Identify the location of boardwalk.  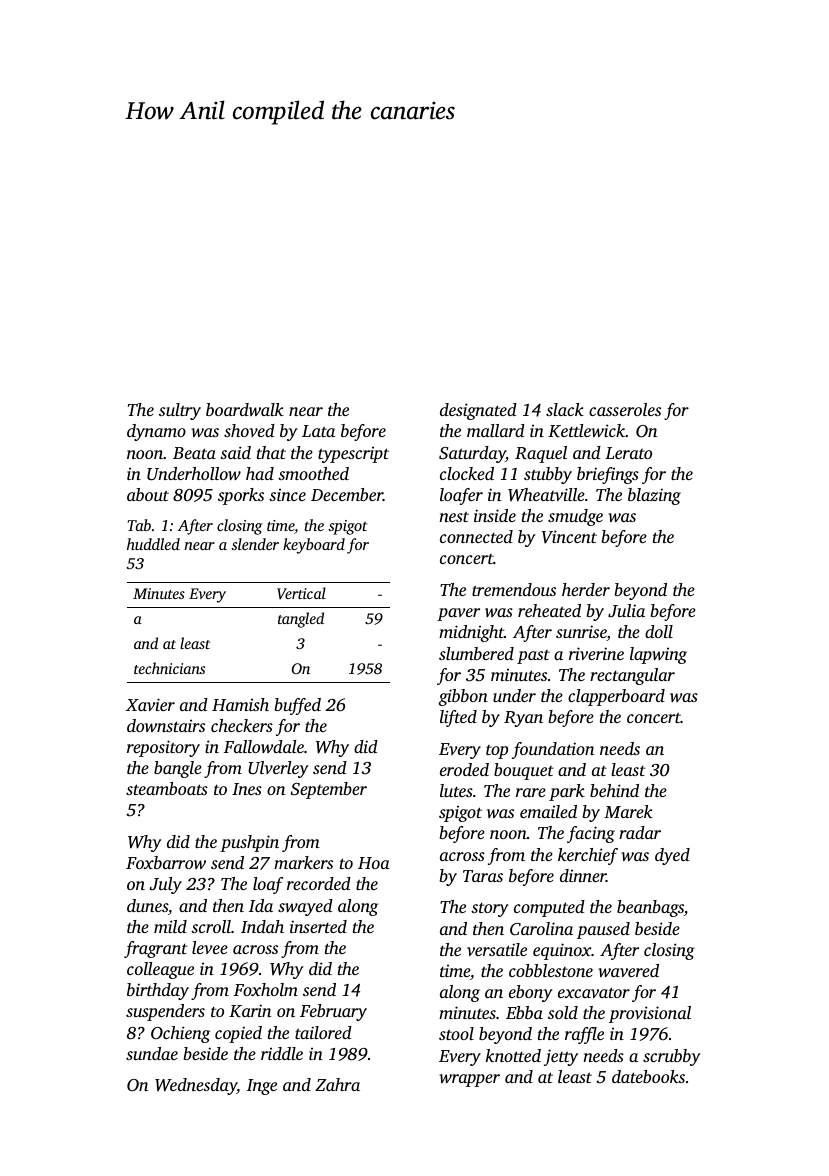
(245, 409).
